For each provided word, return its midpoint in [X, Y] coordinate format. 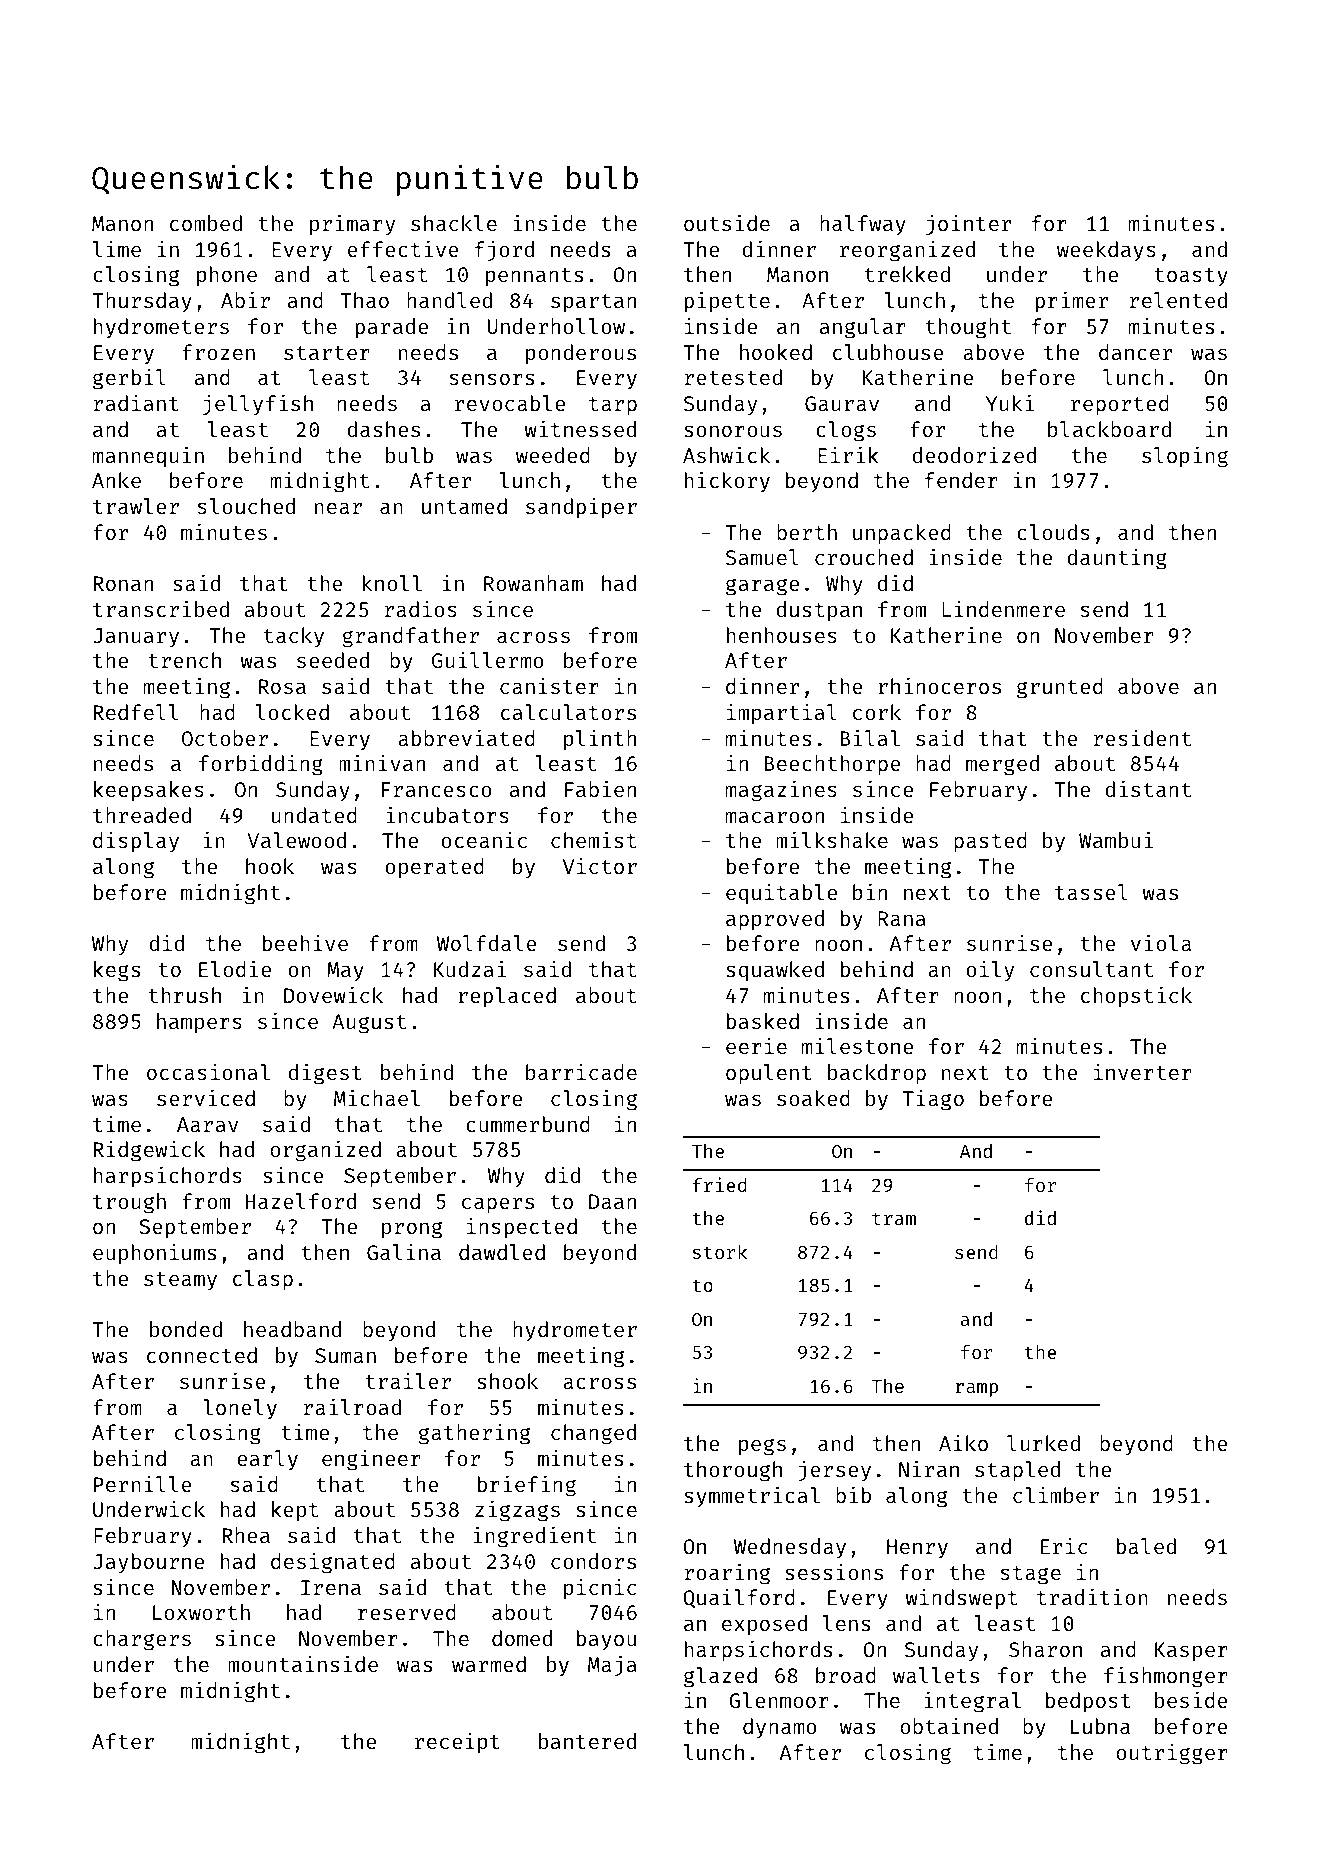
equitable [781, 894]
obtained [949, 1726]
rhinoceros [939, 686]
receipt [457, 1743]
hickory [727, 482]
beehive [305, 943]
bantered [587, 1741]
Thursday [142, 302]
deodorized [974, 455]
